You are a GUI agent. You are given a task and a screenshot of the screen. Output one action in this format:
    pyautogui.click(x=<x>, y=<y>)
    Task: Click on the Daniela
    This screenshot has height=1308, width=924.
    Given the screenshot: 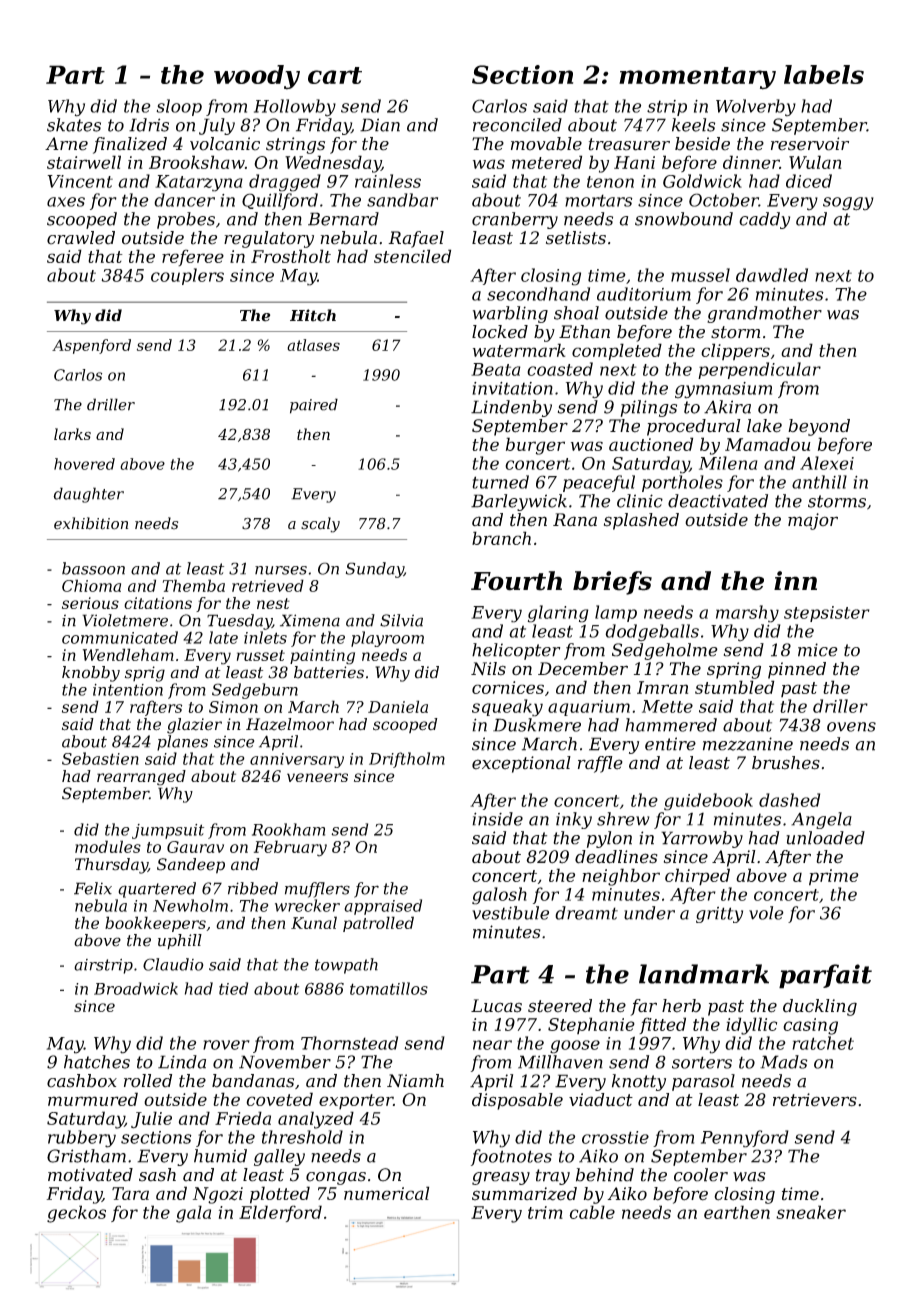 What is the action you would take?
    pyautogui.click(x=398, y=706)
